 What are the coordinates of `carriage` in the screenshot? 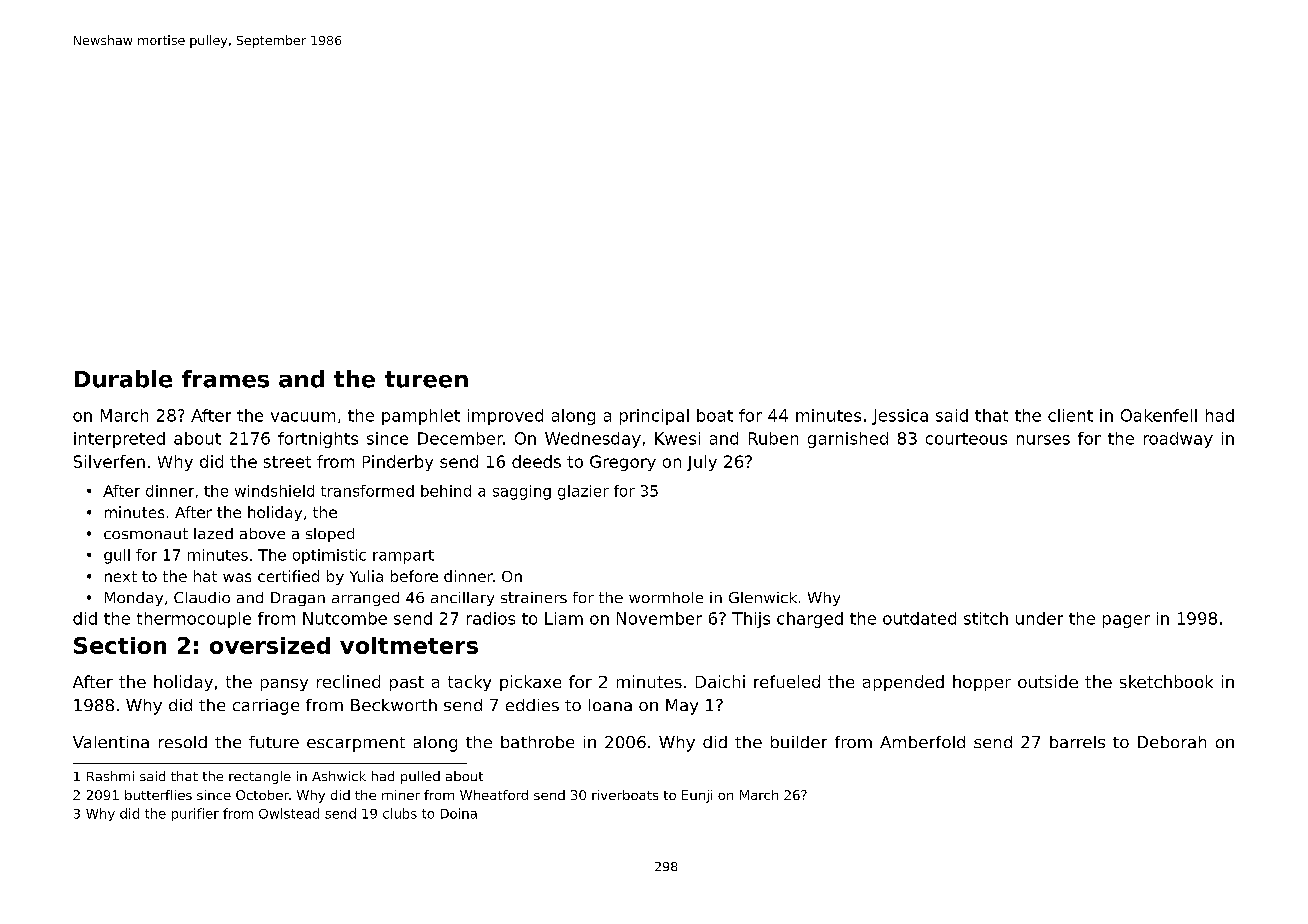 It's located at (266, 707).
